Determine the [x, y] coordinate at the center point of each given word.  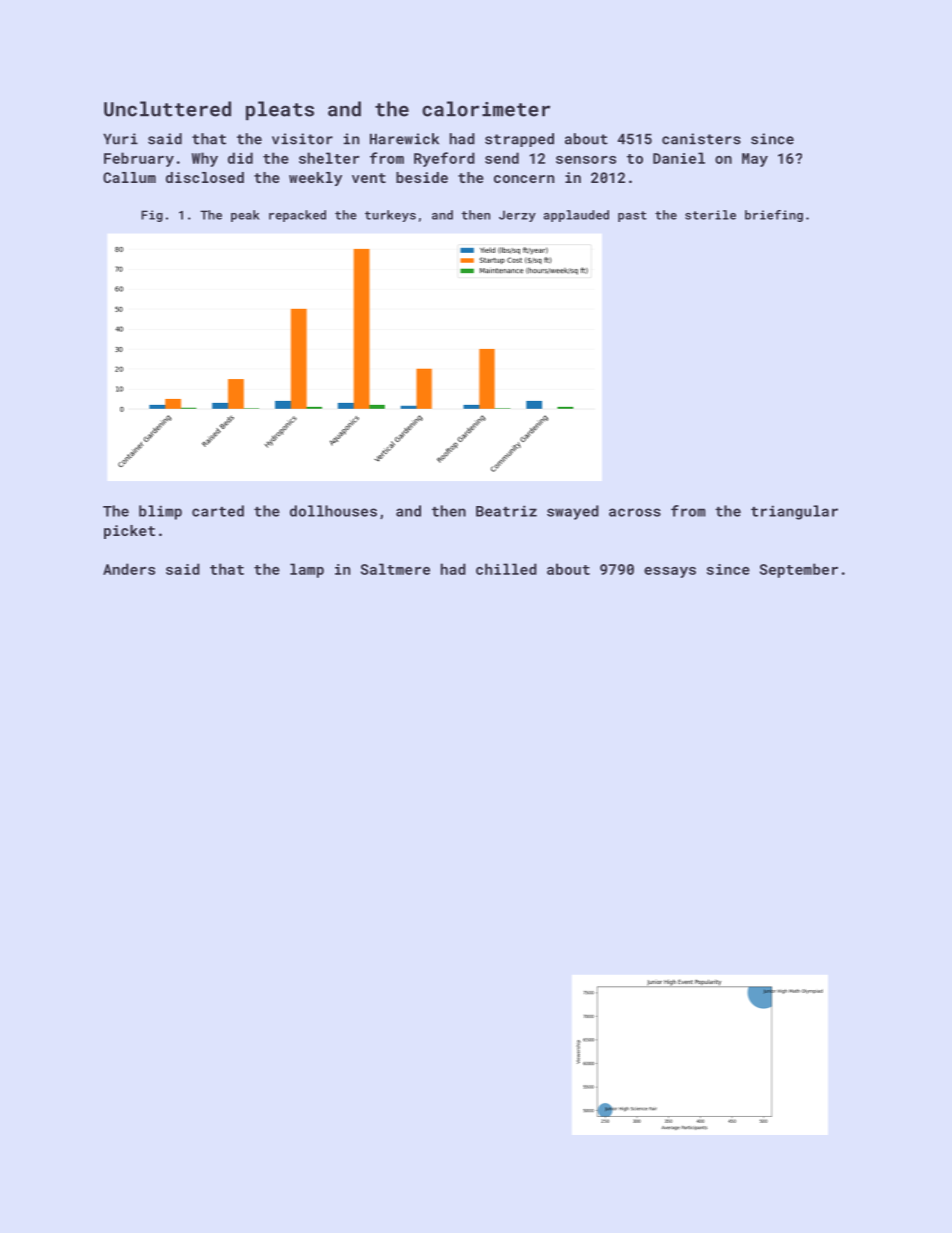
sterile [710, 215]
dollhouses [333, 511]
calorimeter [486, 109]
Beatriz [506, 511]
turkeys [390, 216]
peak [245, 216]
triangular [794, 512]
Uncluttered [167, 109]
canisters [701, 139]
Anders [129, 569]
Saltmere [395, 569]
